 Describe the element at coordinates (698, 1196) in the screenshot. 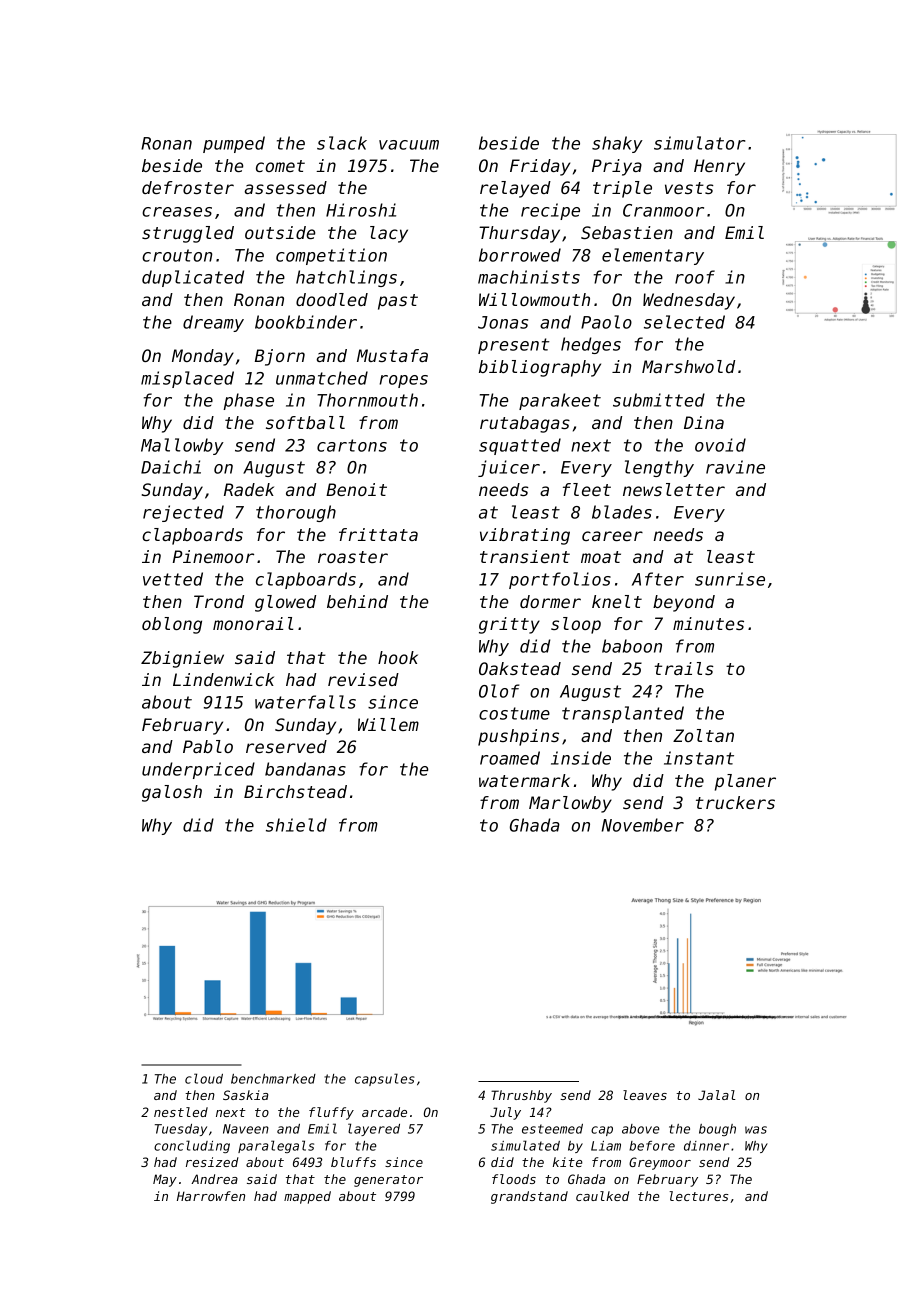

I see `lectures` at that location.
